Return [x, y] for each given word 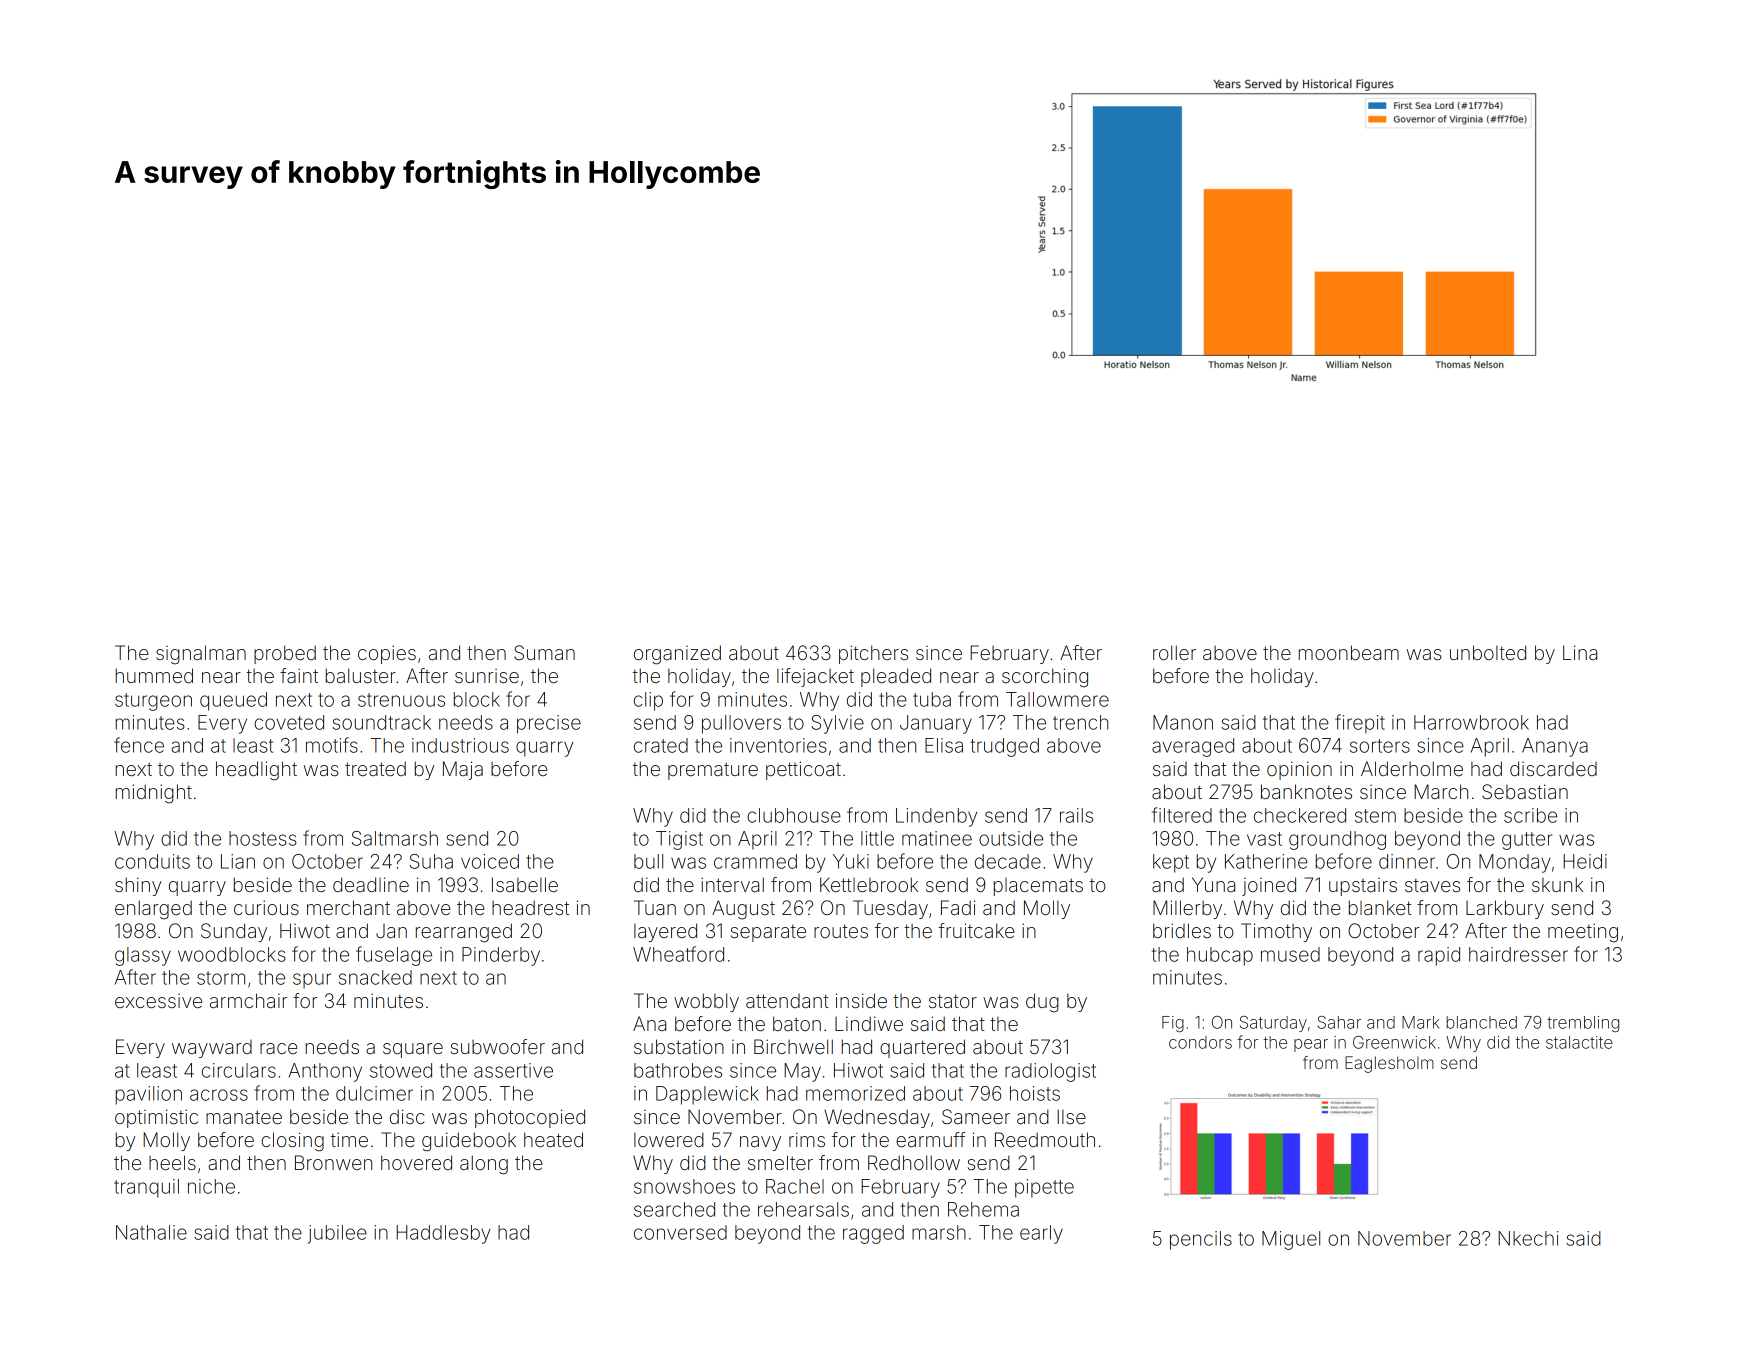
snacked [375, 977]
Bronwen [333, 1162]
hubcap [1220, 956]
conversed [680, 1232]
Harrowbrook [1471, 722]
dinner [1407, 861]
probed [285, 654]
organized [677, 655]
